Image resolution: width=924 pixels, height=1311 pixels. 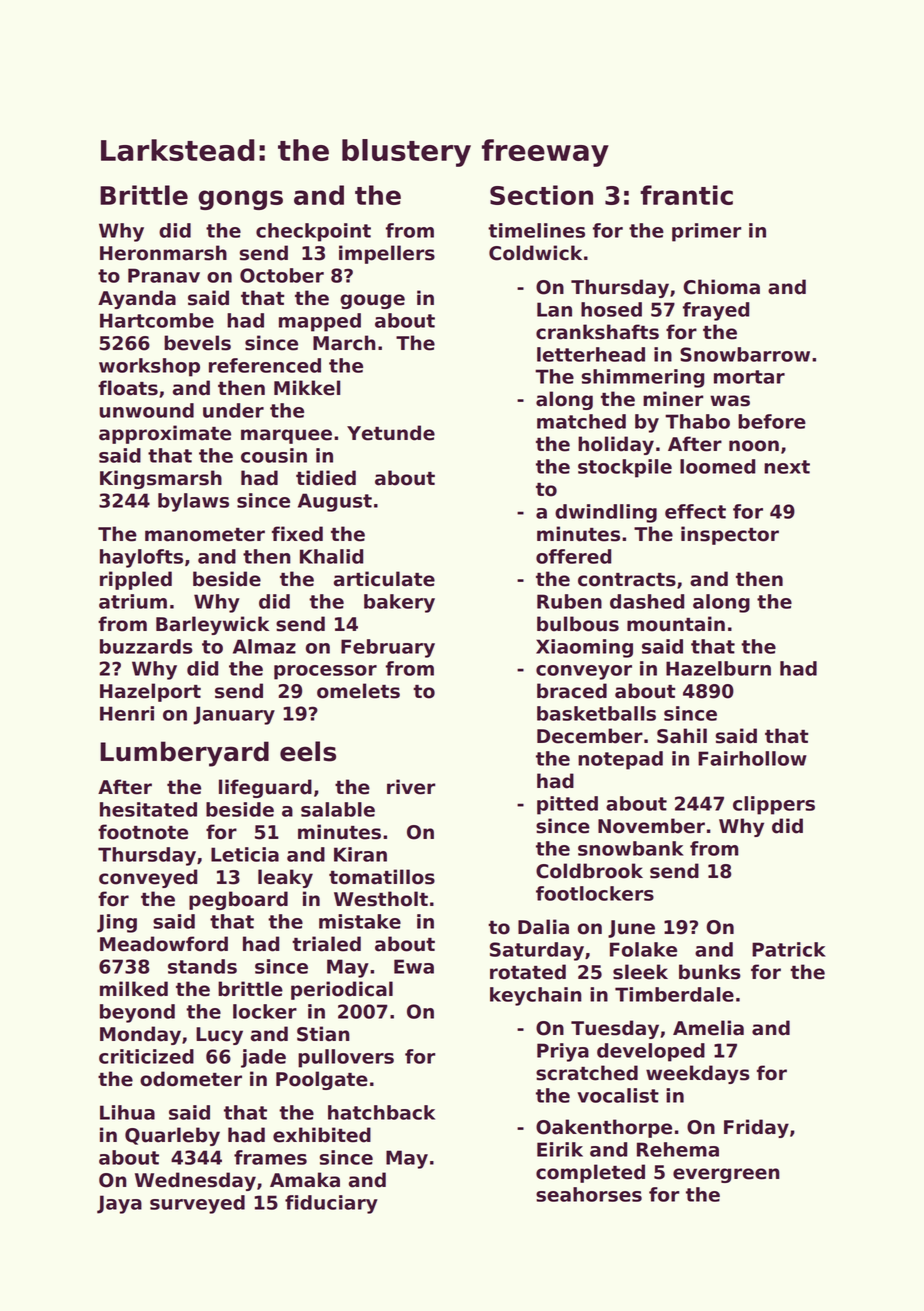 What do you see at coordinates (716, 311) in the document?
I see `frayed` at bounding box center [716, 311].
